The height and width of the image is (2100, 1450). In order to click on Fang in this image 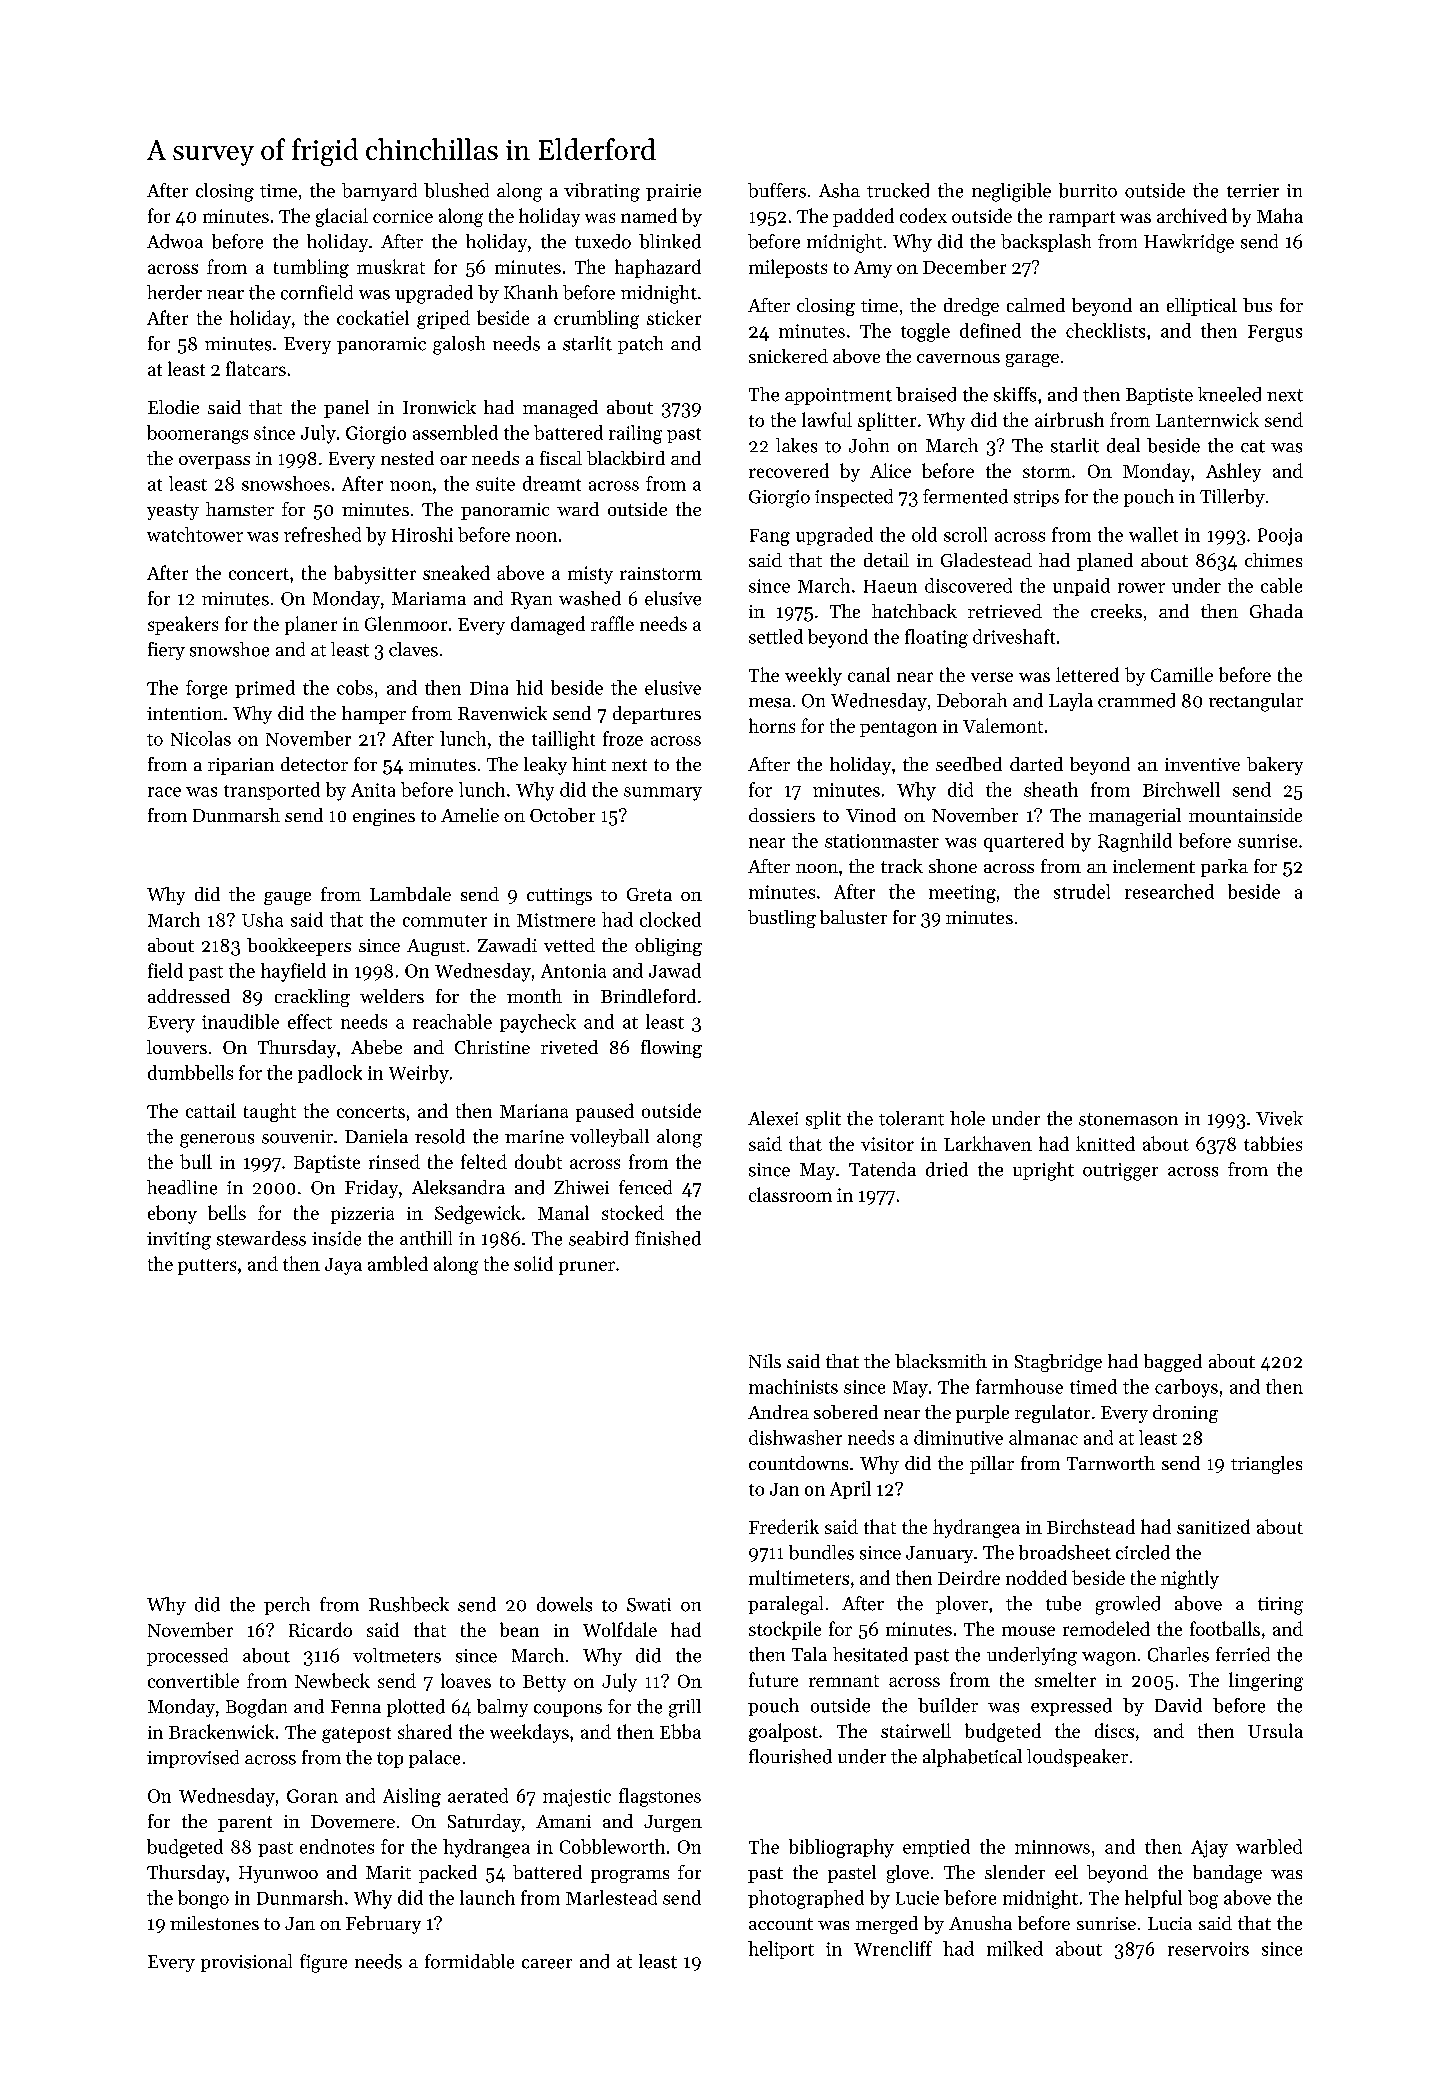, I will do `click(770, 537)`.
